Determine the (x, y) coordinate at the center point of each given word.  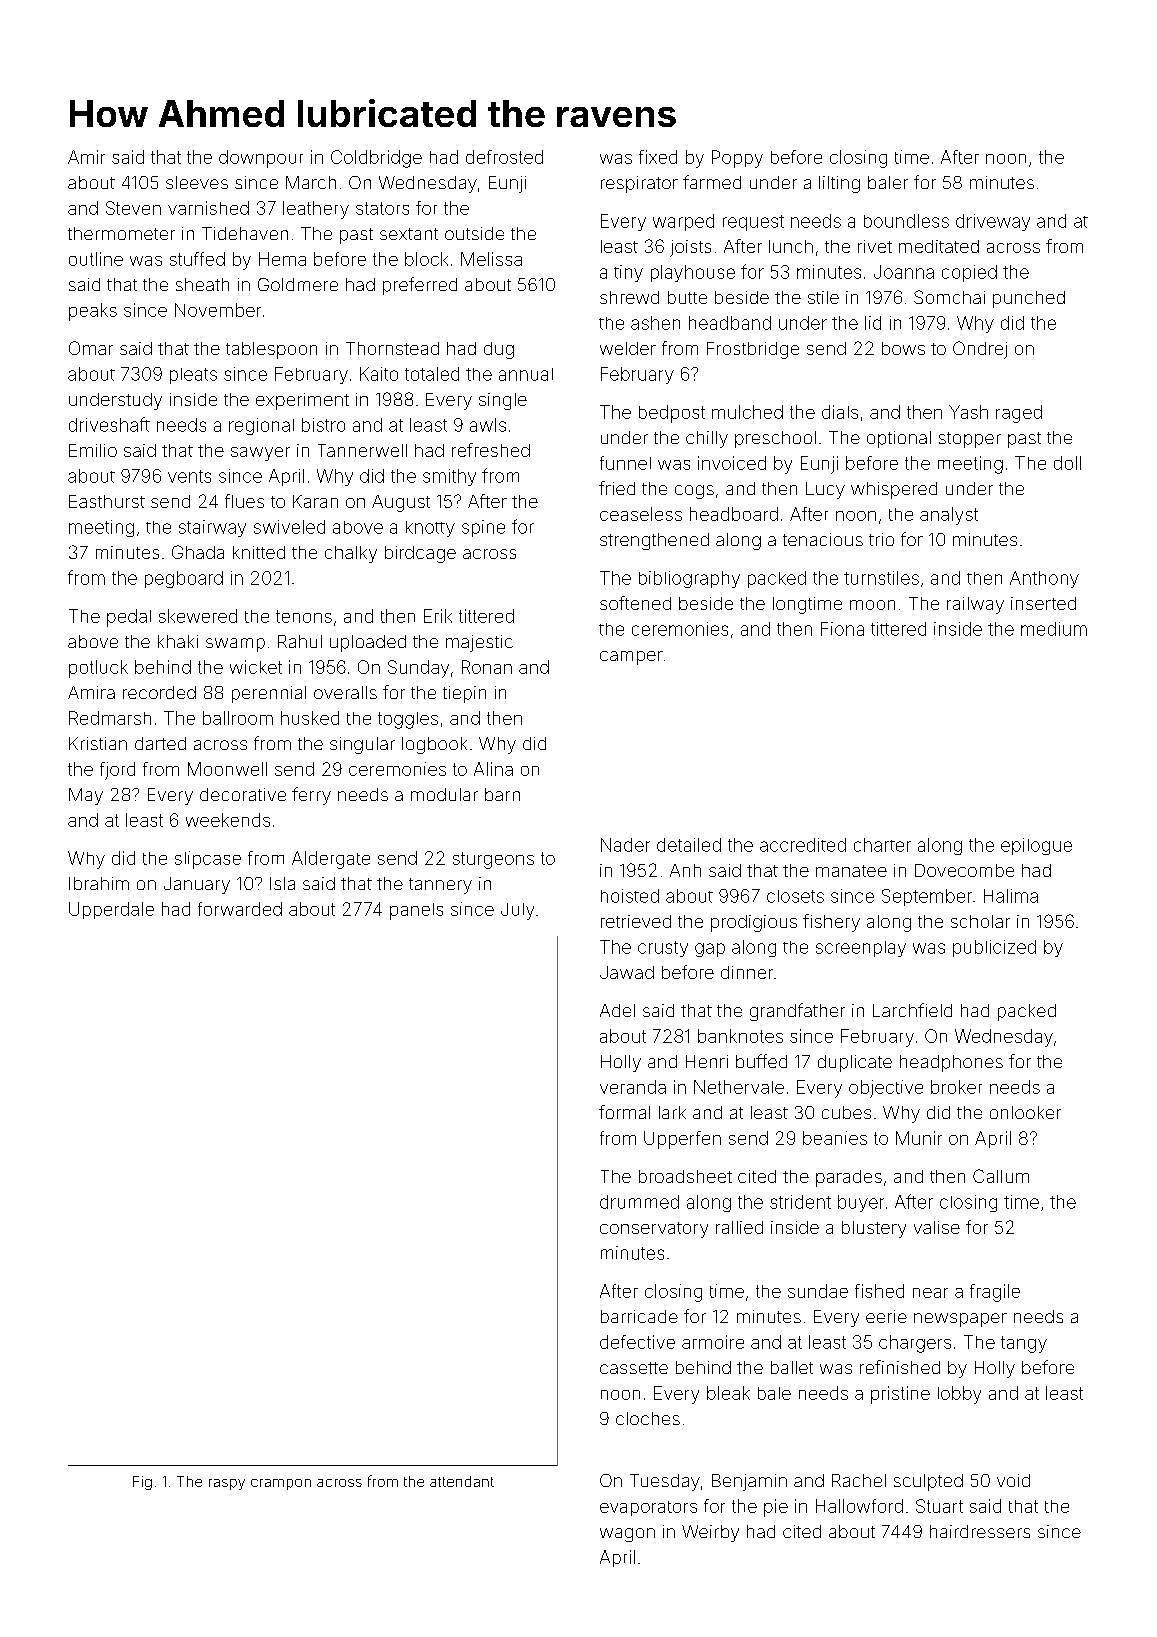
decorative (243, 794)
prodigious (754, 923)
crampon (281, 1484)
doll (1067, 463)
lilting (839, 184)
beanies (835, 1138)
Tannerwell (362, 450)
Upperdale (111, 910)
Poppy (737, 159)
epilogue (1036, 846)
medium (1054, 629)
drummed (639, 1202)
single (503, 401)
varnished (208, 208)
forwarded (240, 909)
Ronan (487, 667)
